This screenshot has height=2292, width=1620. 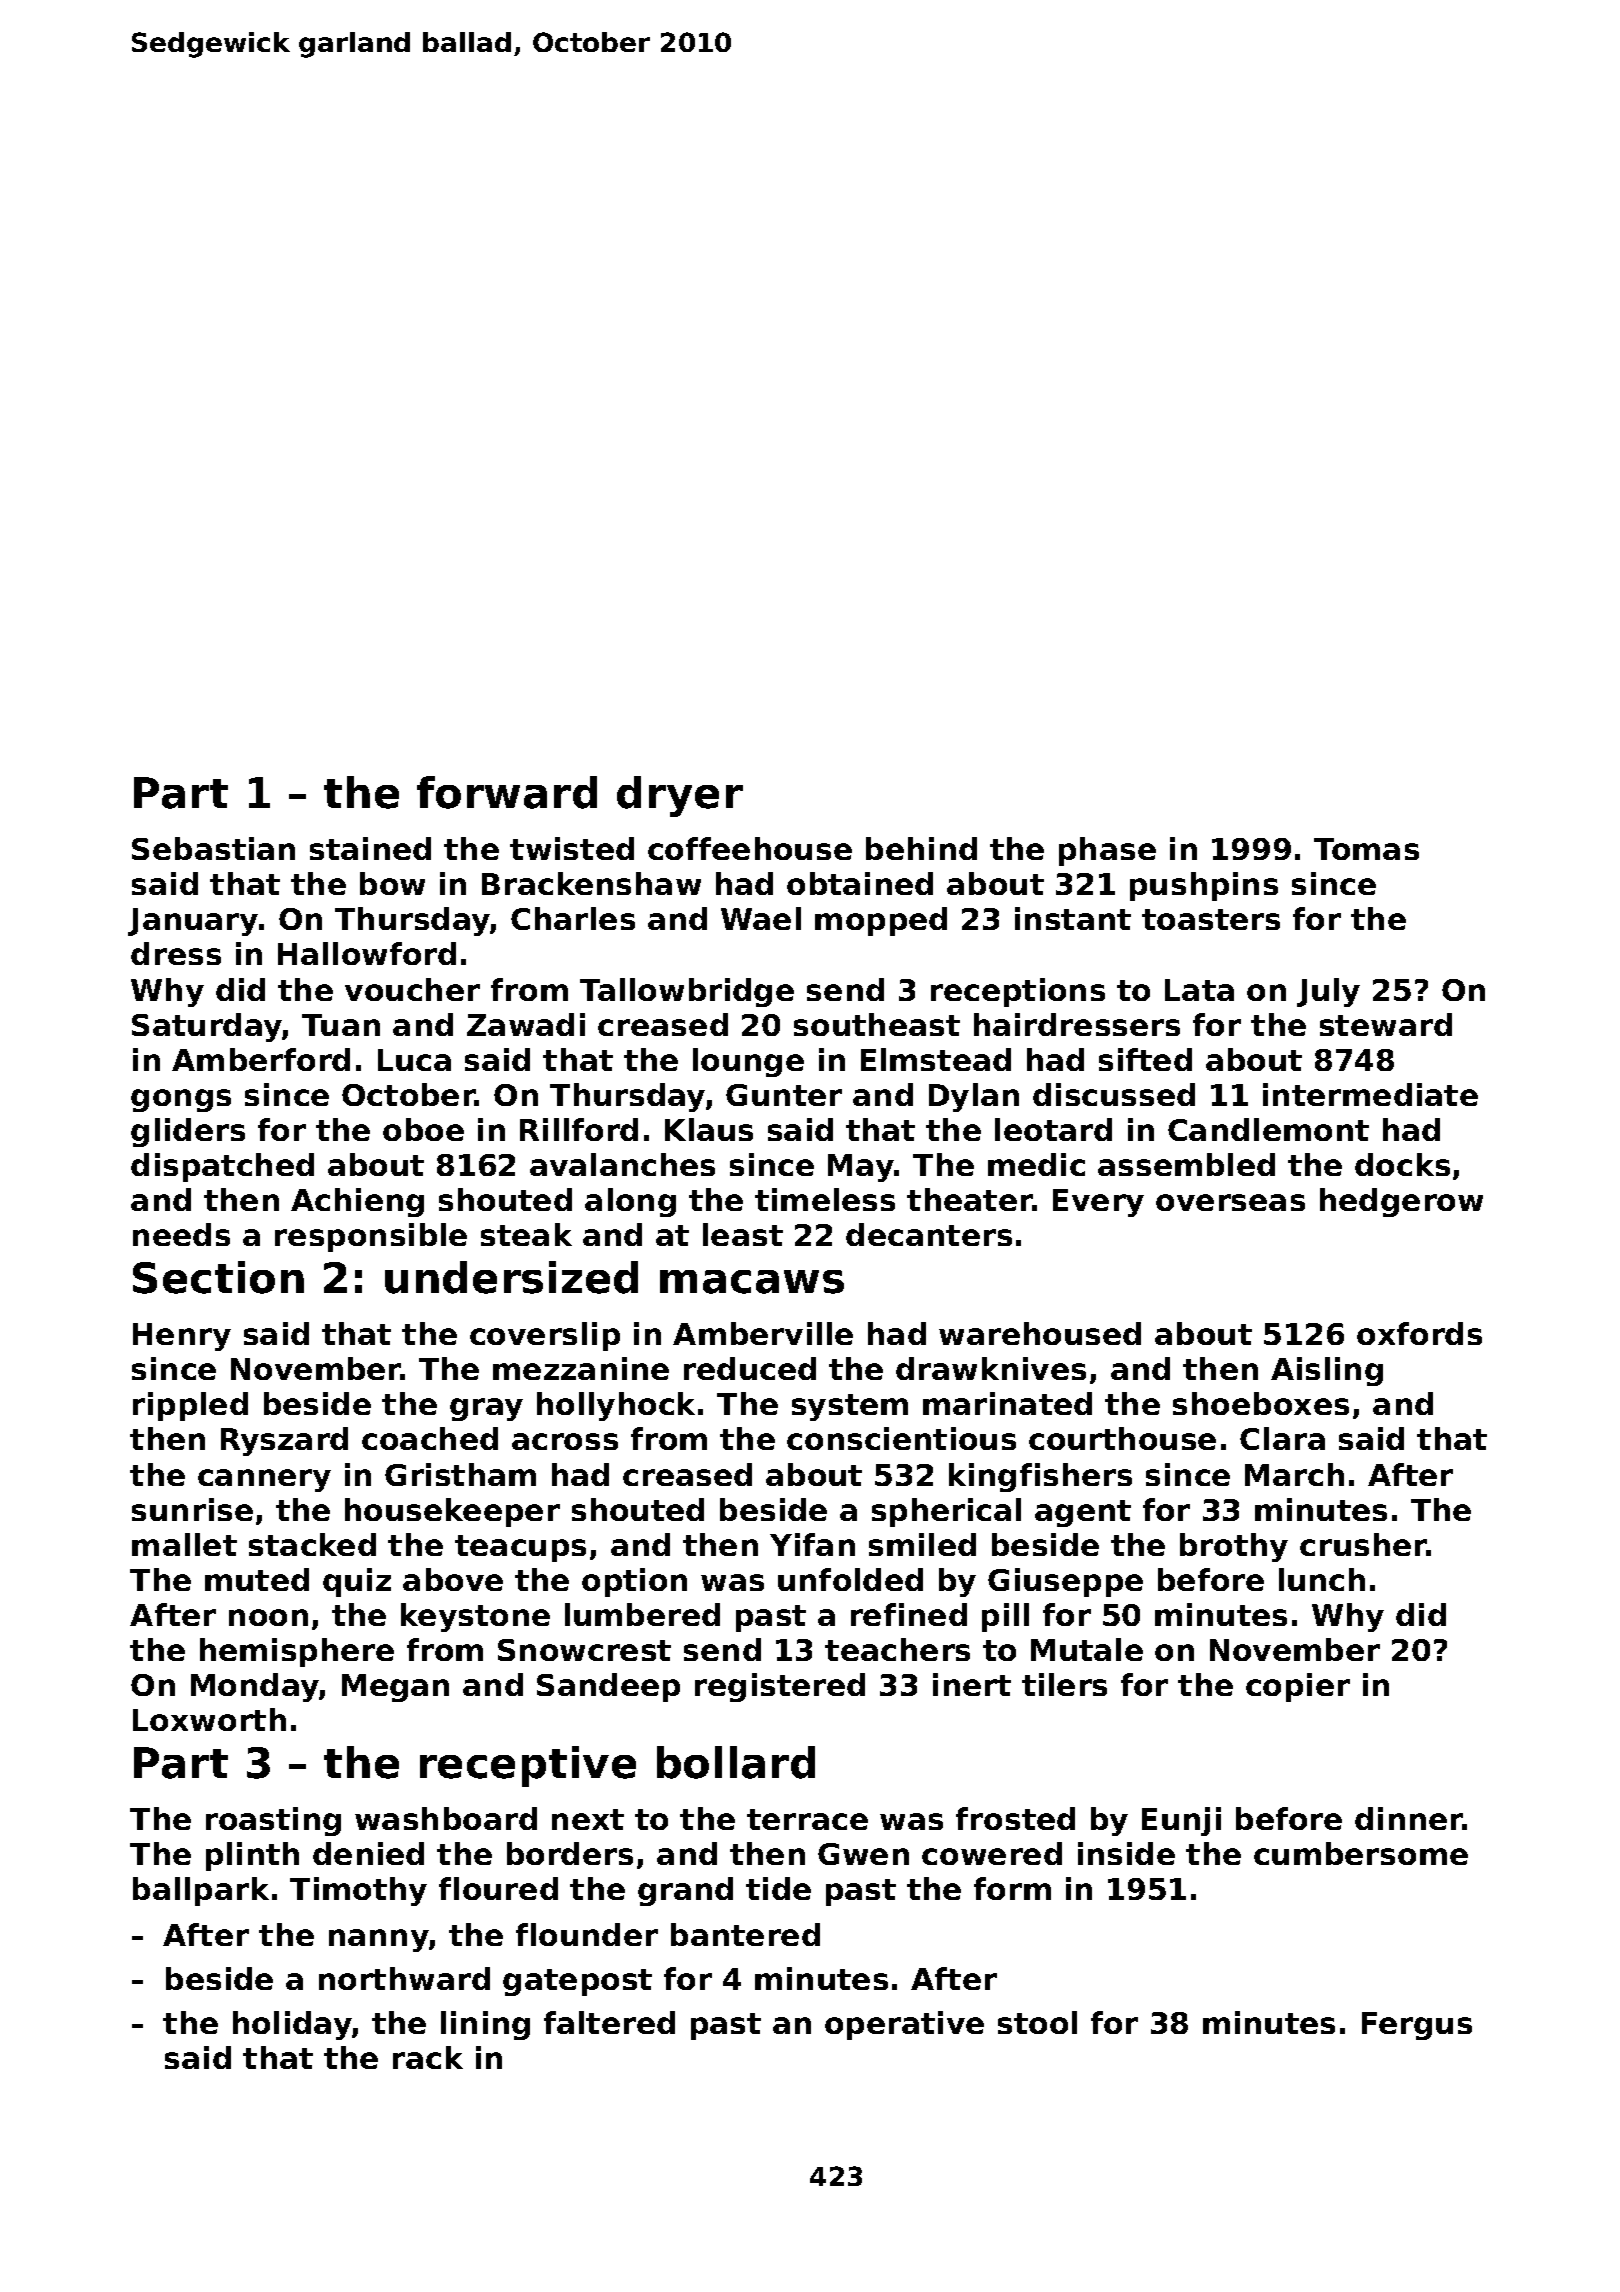 I want to click on stacked, so click(x=312, y=1544).
